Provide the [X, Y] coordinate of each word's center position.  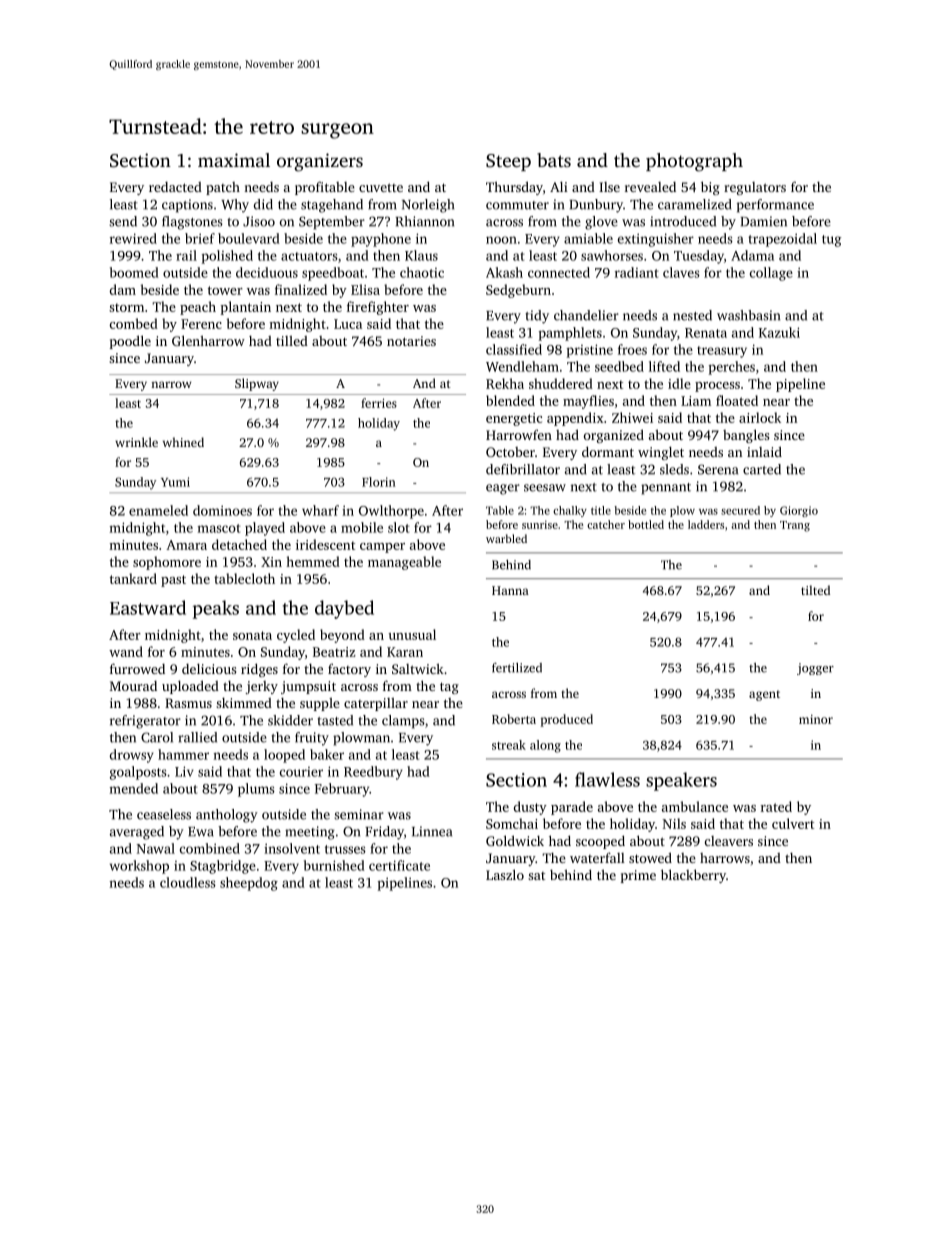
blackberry [693, 876]
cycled [296, 636]
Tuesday [699, 257]
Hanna [510, 590]
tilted [815, 590]
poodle [130, 342]
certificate [399, 865]
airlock [760, 417]
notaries [411, 341]
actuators [309, 256]
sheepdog [249, 884]
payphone [381, 240]
